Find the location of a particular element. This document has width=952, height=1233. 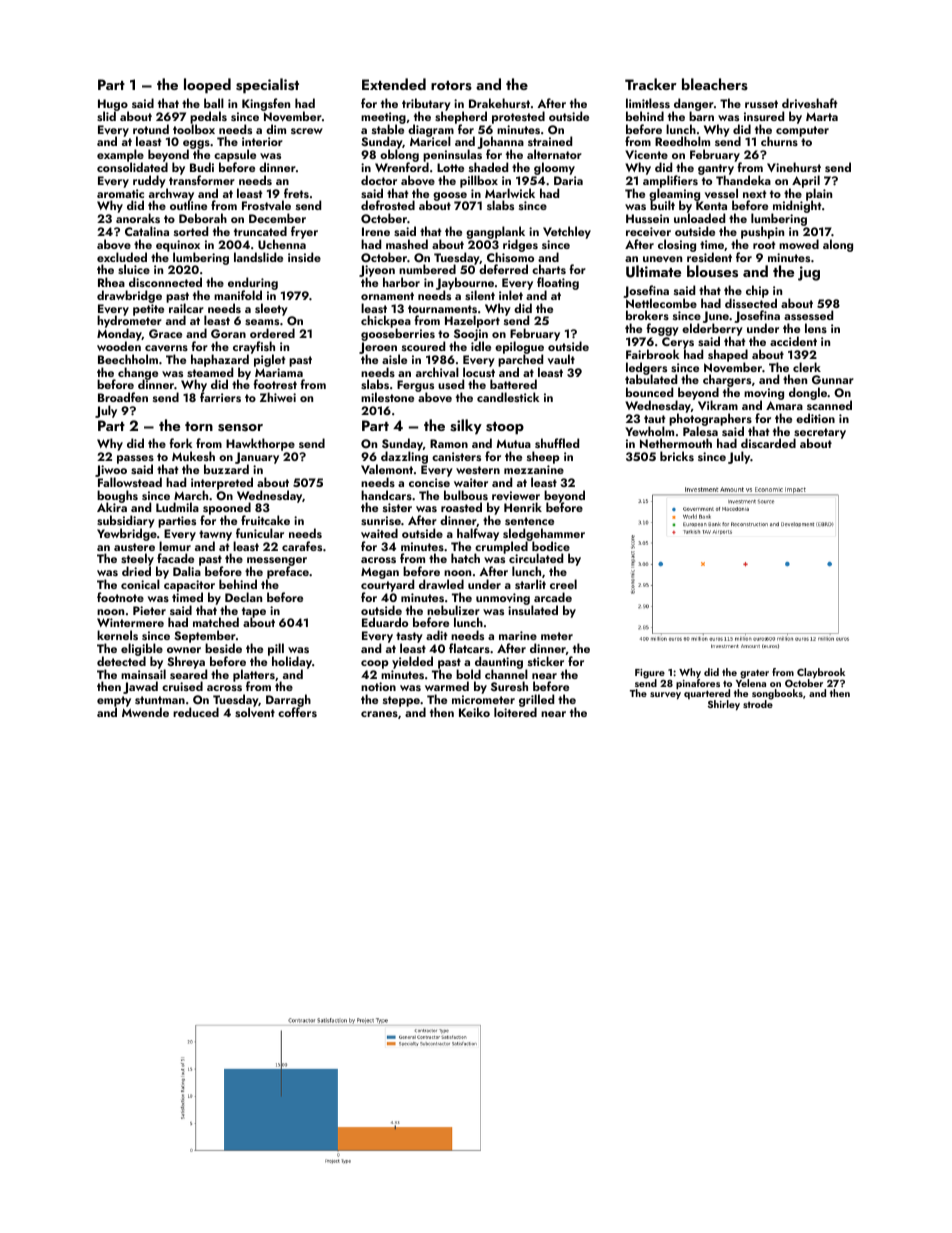

solvent is located at coordinates (255, 712).
